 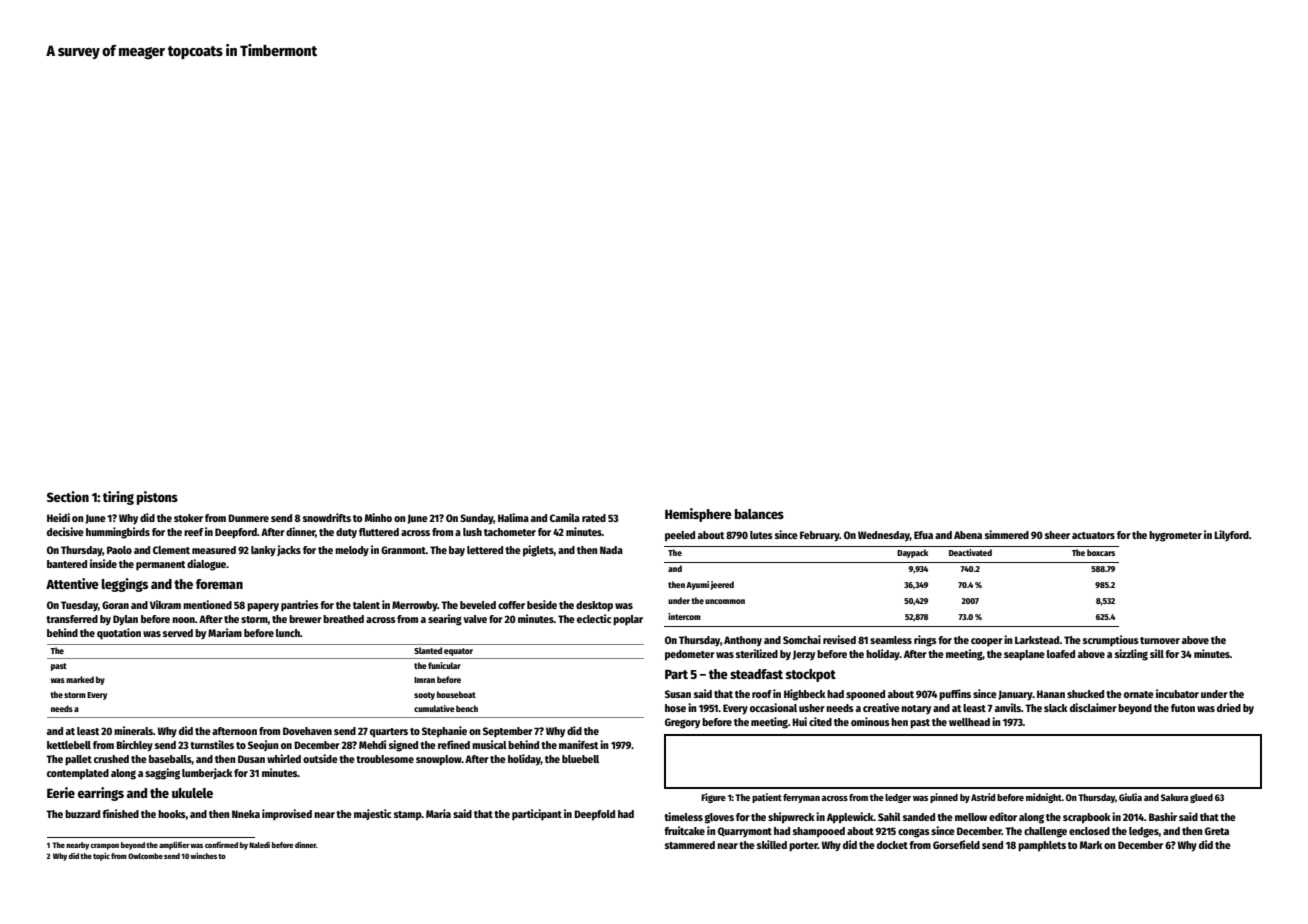 I want to click on snowplow, so click(x=439, y=760).
